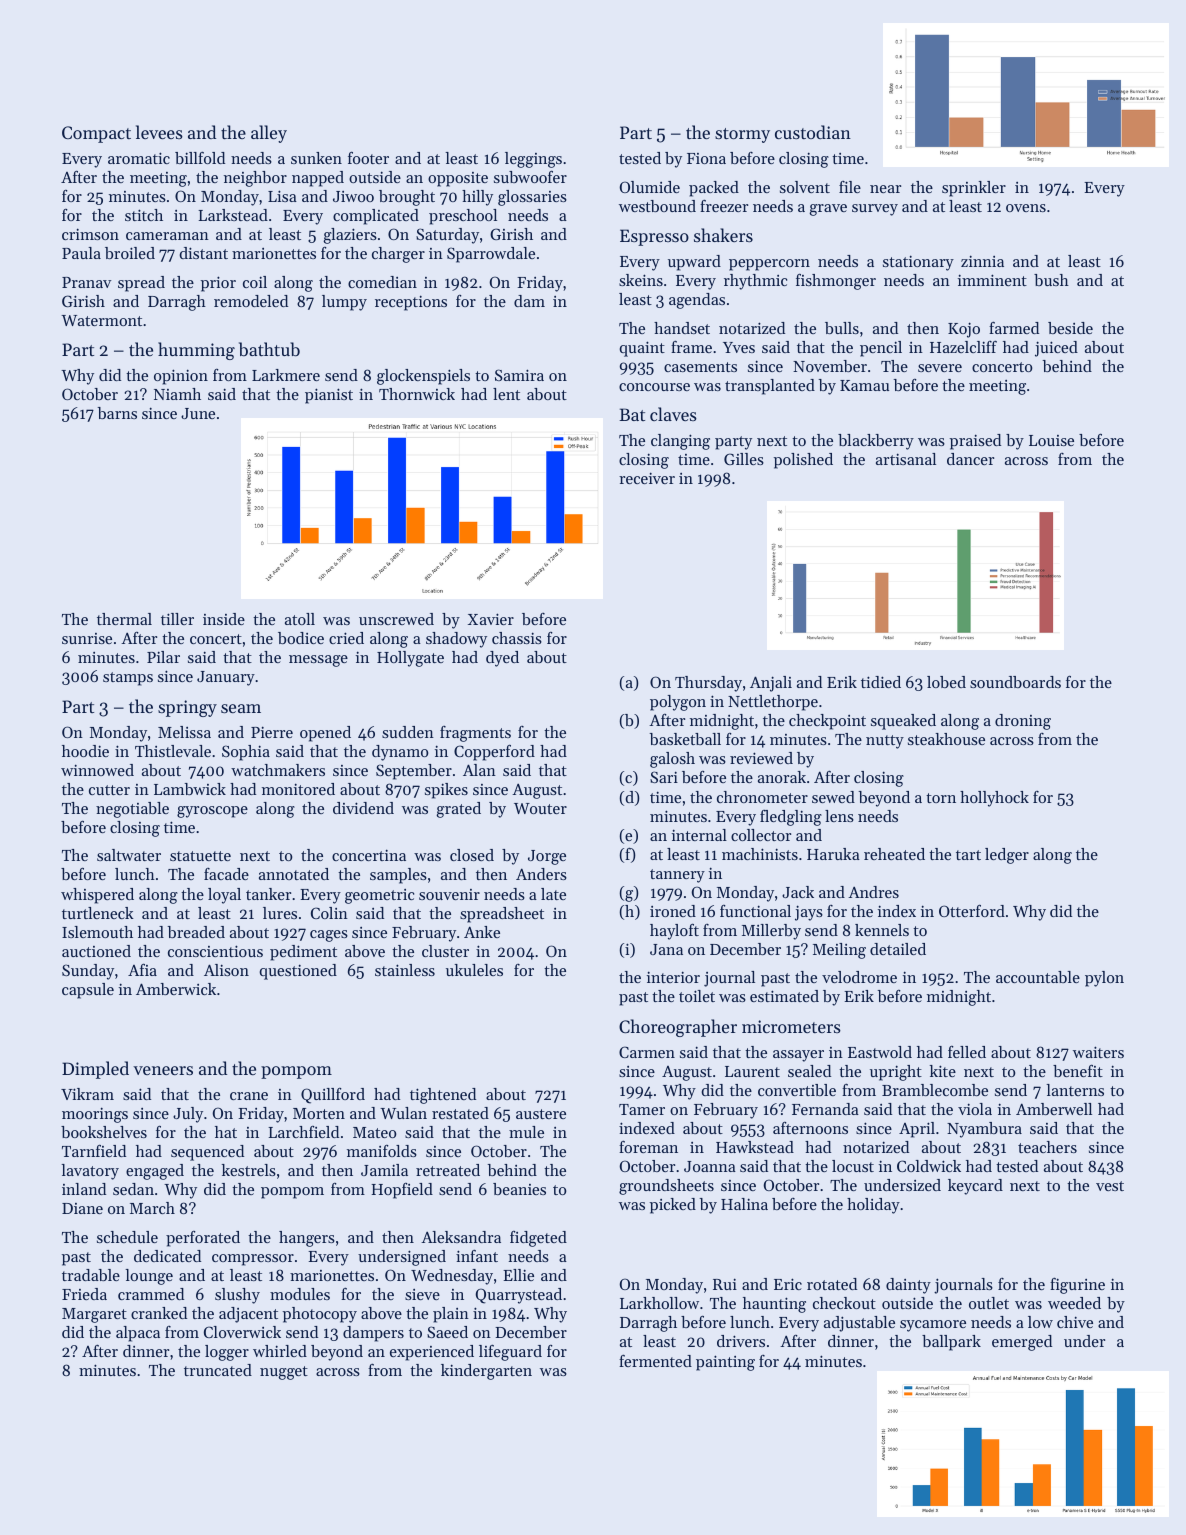 The height and width of the document is (1535, 1186). What do you see at coordinates (458, 179) in the document?
I see `opposite` at bounding box center [458, 179].
